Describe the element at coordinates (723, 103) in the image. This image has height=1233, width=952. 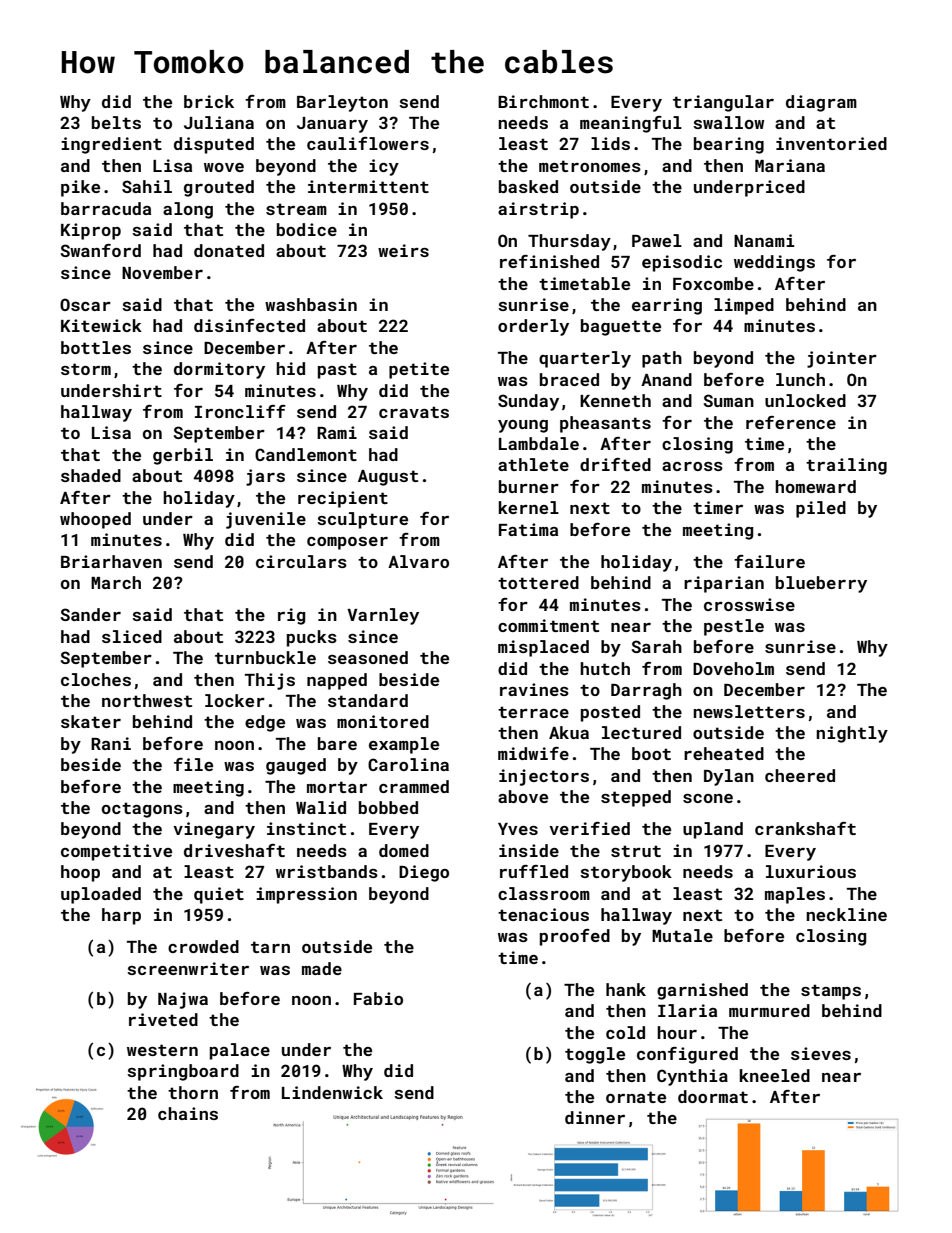
I see `triangular` at that location.
